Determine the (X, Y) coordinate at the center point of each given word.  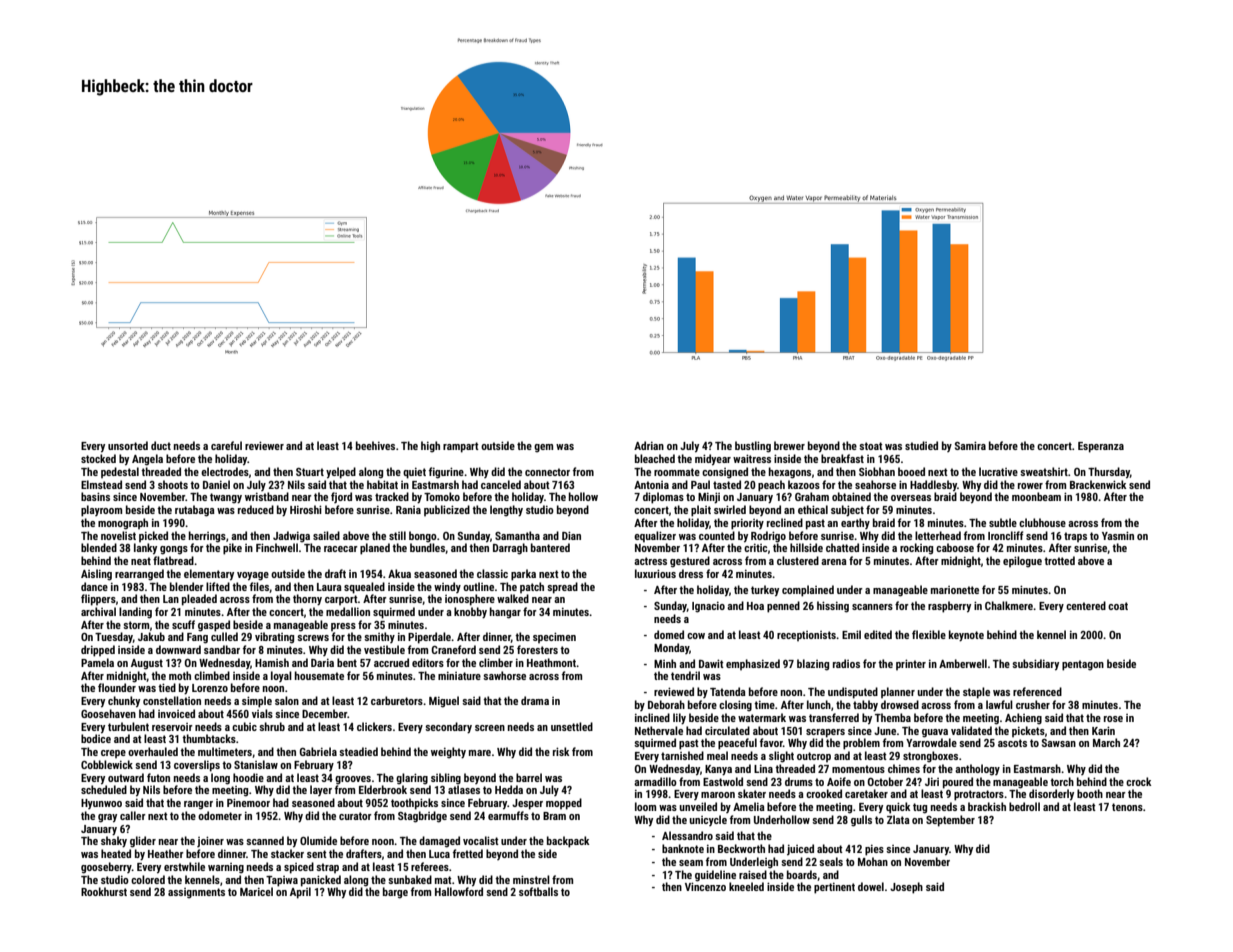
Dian (571, 535)
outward (126, 777)
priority (747, 524)
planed (375, 549)
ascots (1012, 743)
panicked (321, 881)
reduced (256, 509)
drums (799, 781)
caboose (955, 547)
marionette (955, 590)
